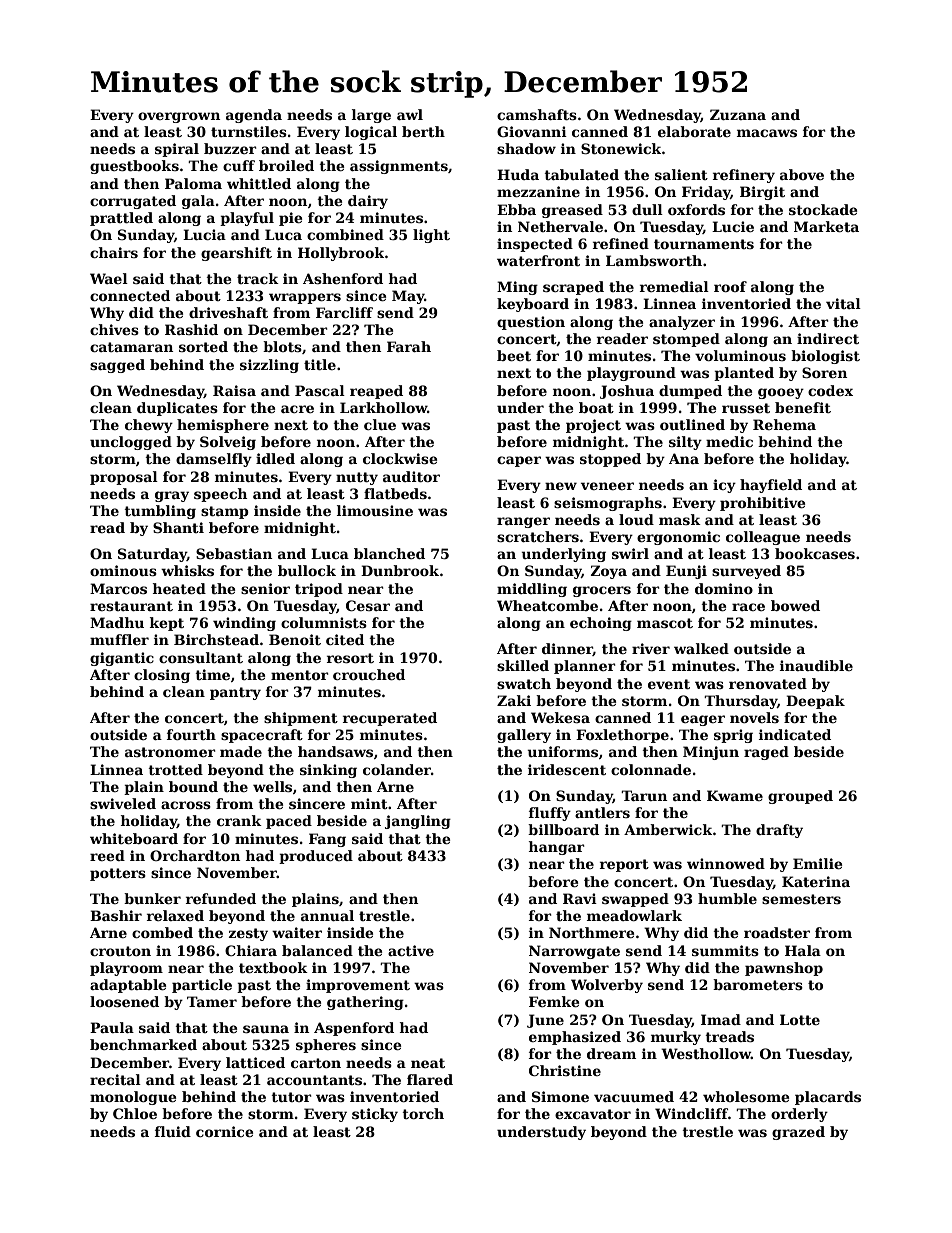  Describe the element at coordinates (545, 1021) in the document. I see `June` at that location.
